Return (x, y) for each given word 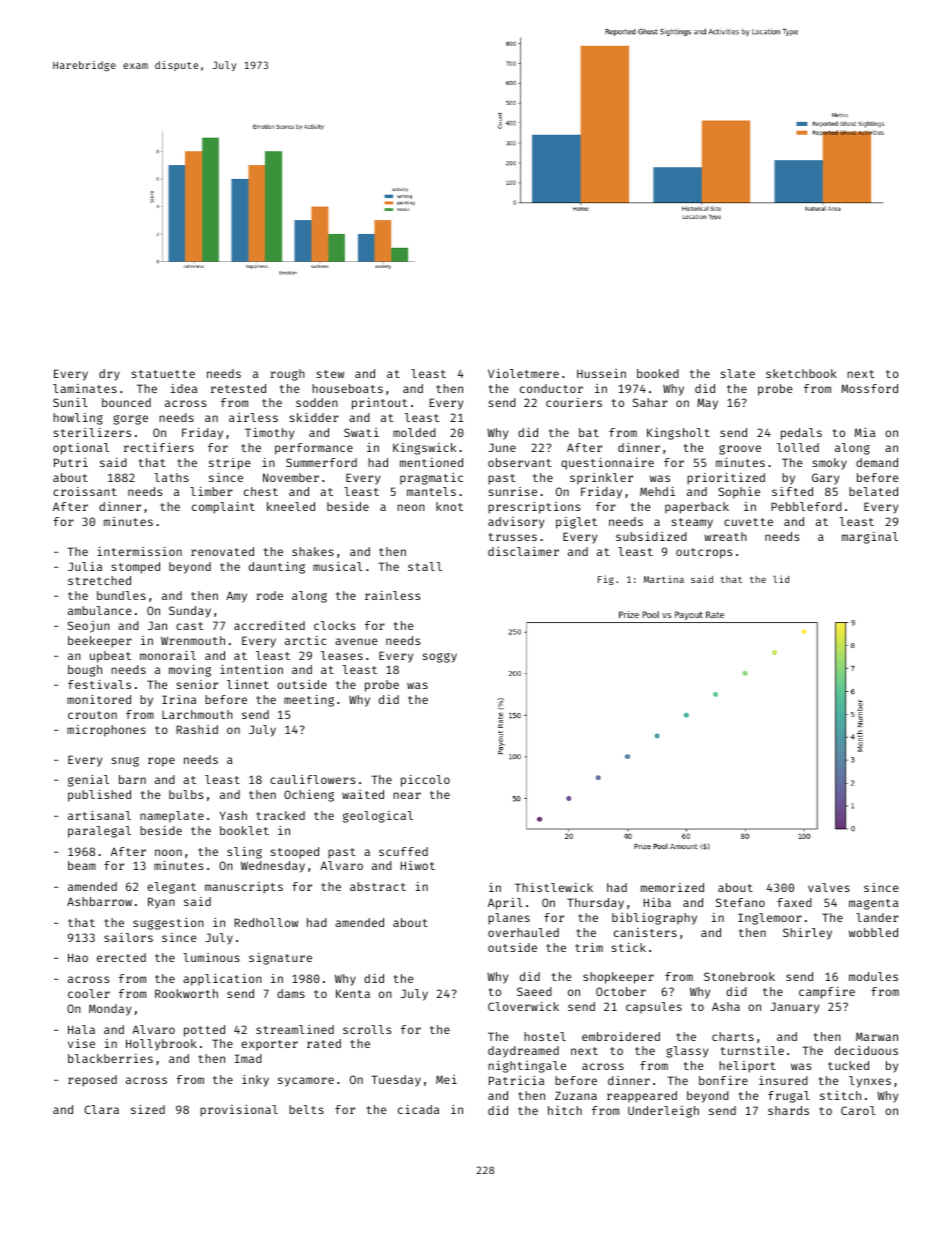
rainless (392, 595)
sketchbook (801, 373)
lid (781, 579)
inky (255, 1081)
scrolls (367, 1029)
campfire (827, 993)
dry (109, 375)
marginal (870, 538)
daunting (277, 568)
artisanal (99, 815)
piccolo (425, 781)
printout (380, 404)
